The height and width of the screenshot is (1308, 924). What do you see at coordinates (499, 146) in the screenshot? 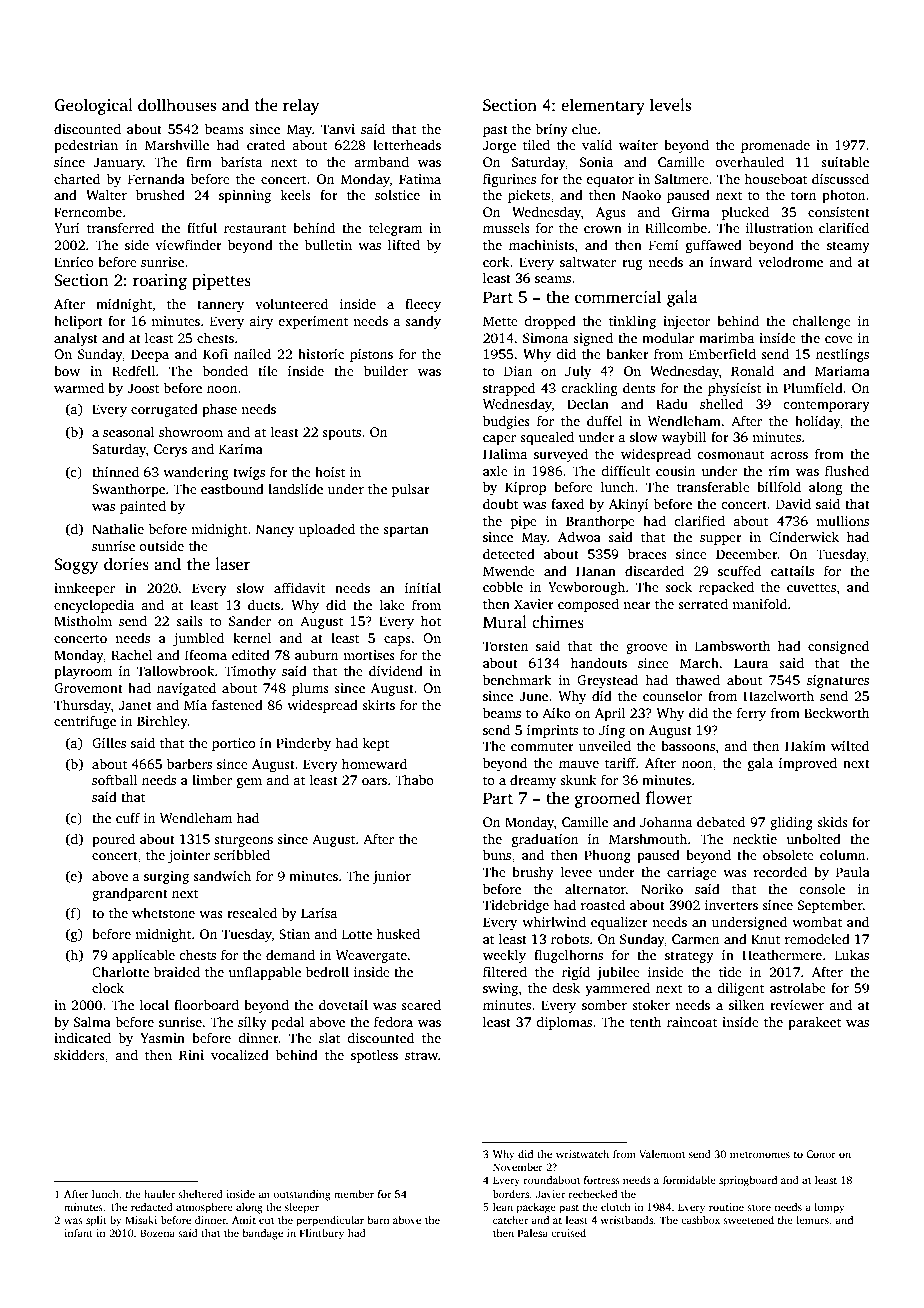
I see `Jorge` at bounding box center [499, 146].
